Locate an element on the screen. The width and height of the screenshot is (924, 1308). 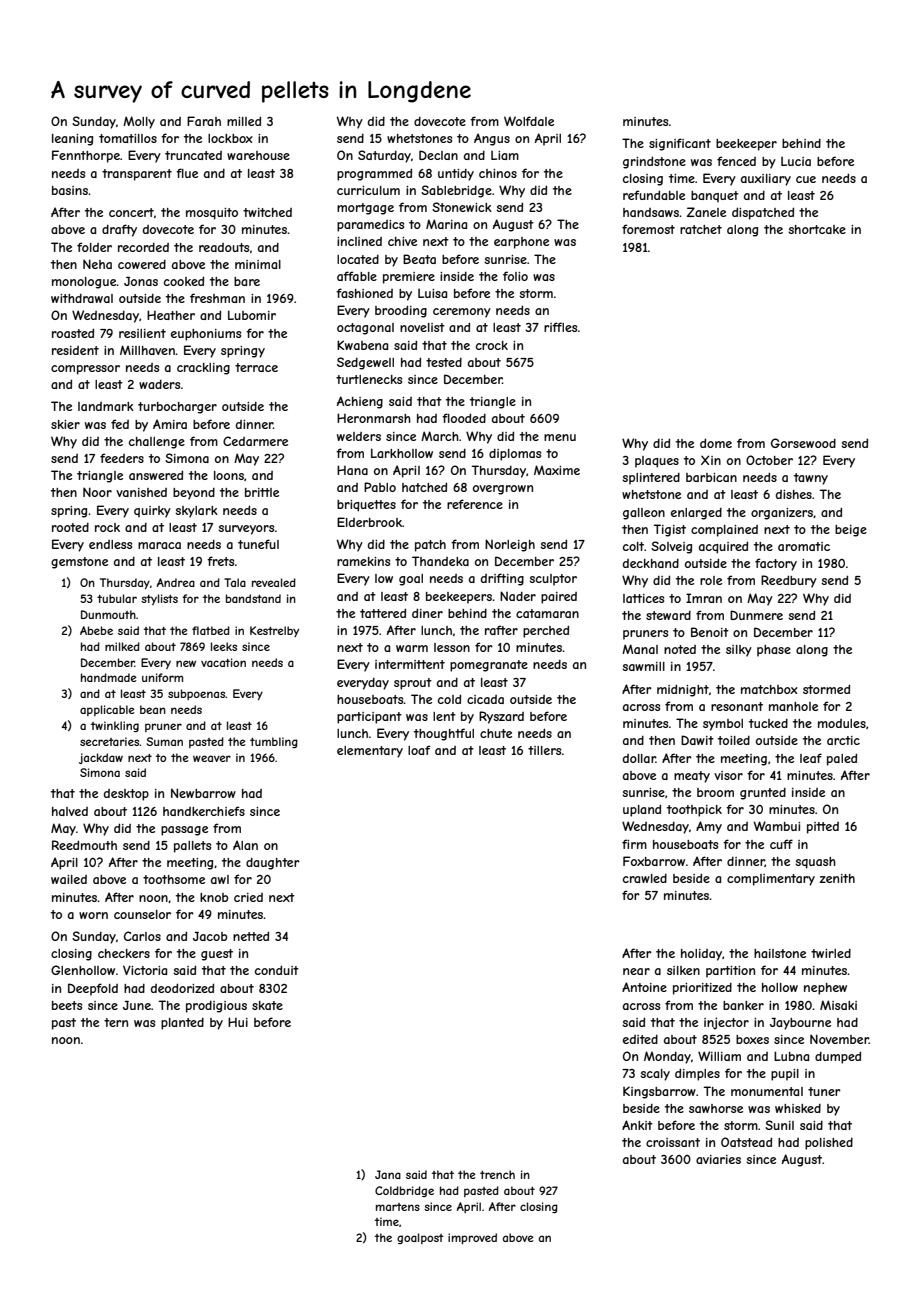
halved is located at coordinates (70, 811).
